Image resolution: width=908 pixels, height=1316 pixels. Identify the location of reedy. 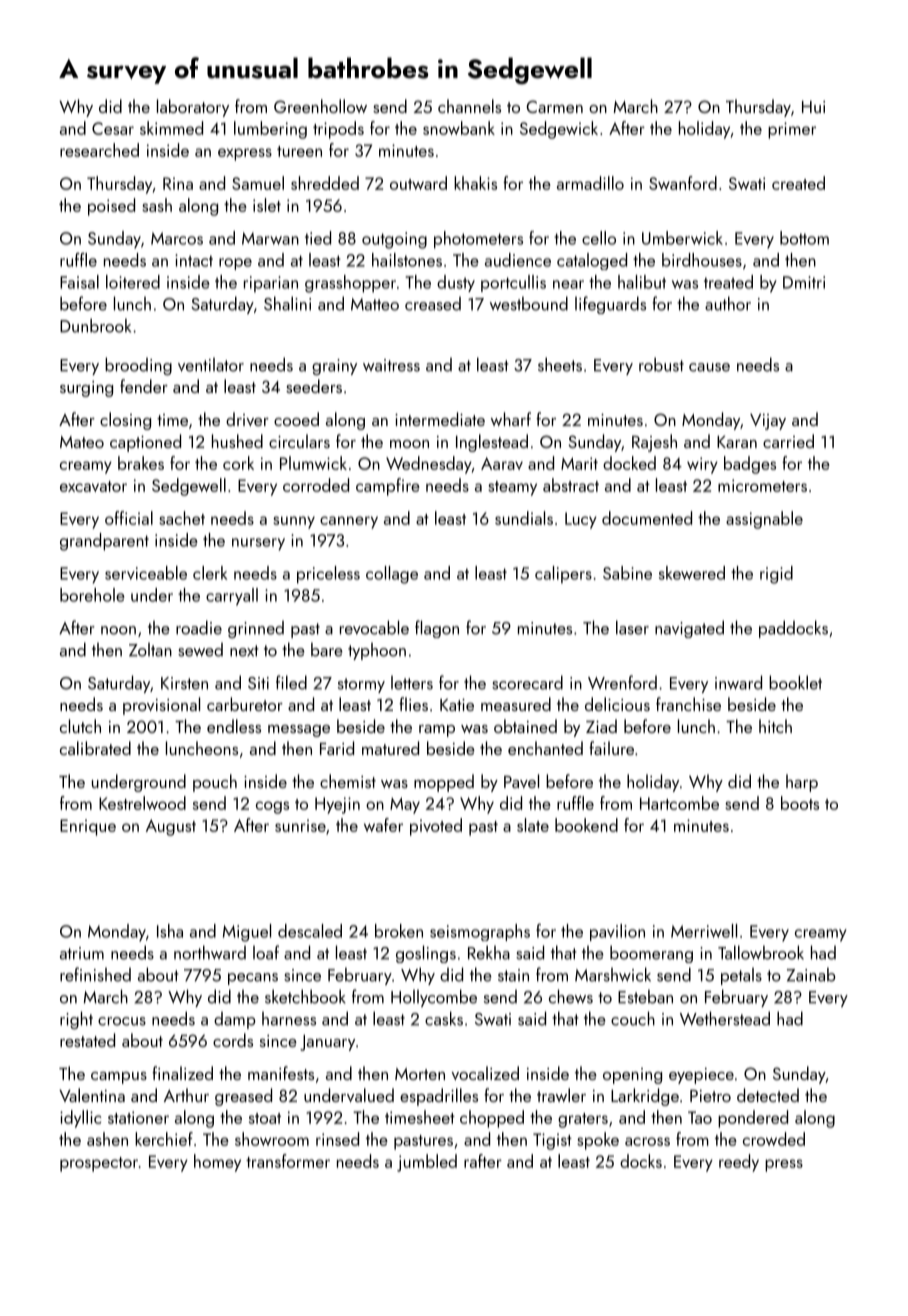
(739, 1163).
